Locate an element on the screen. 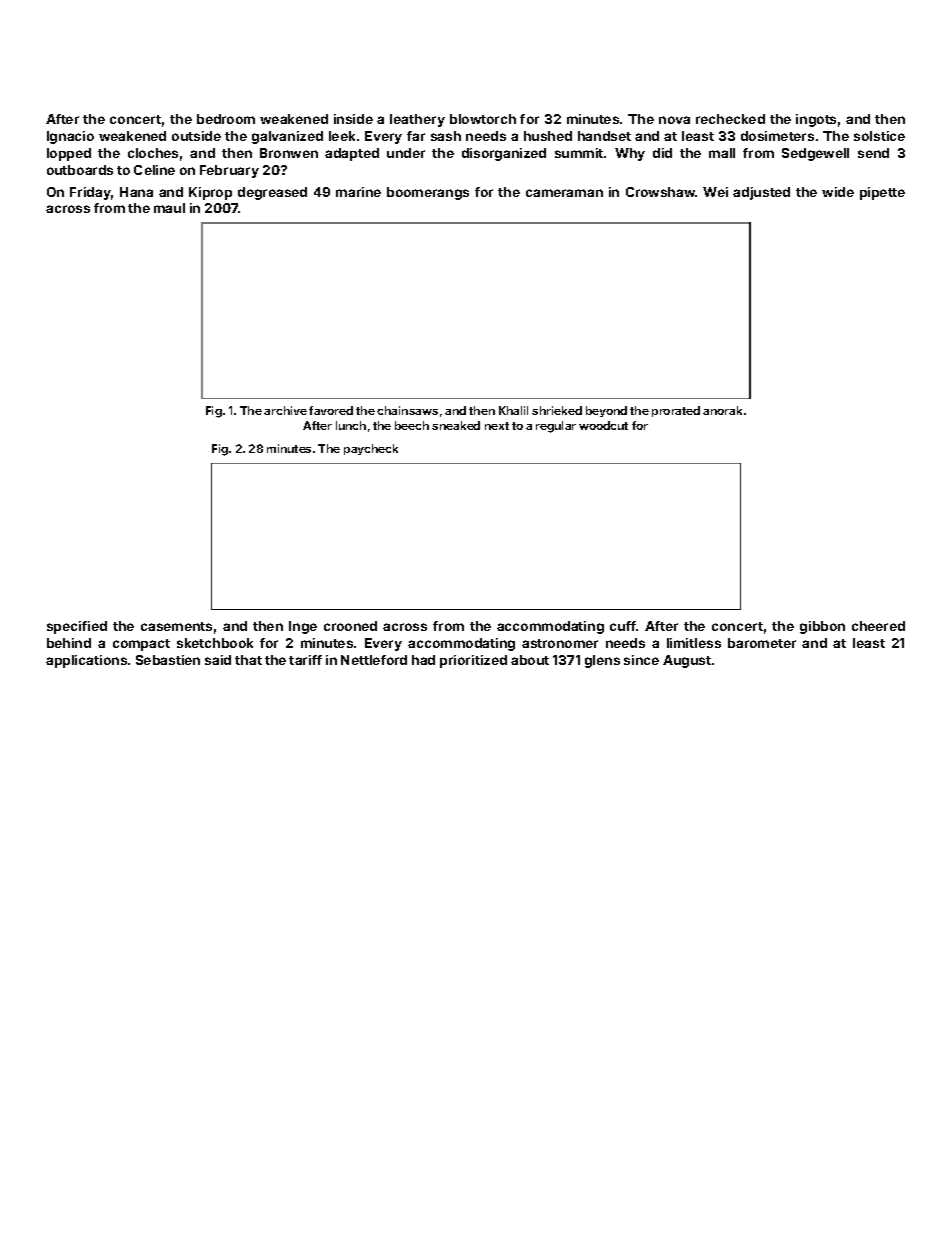  inside is located at coordinates (353, 119).
